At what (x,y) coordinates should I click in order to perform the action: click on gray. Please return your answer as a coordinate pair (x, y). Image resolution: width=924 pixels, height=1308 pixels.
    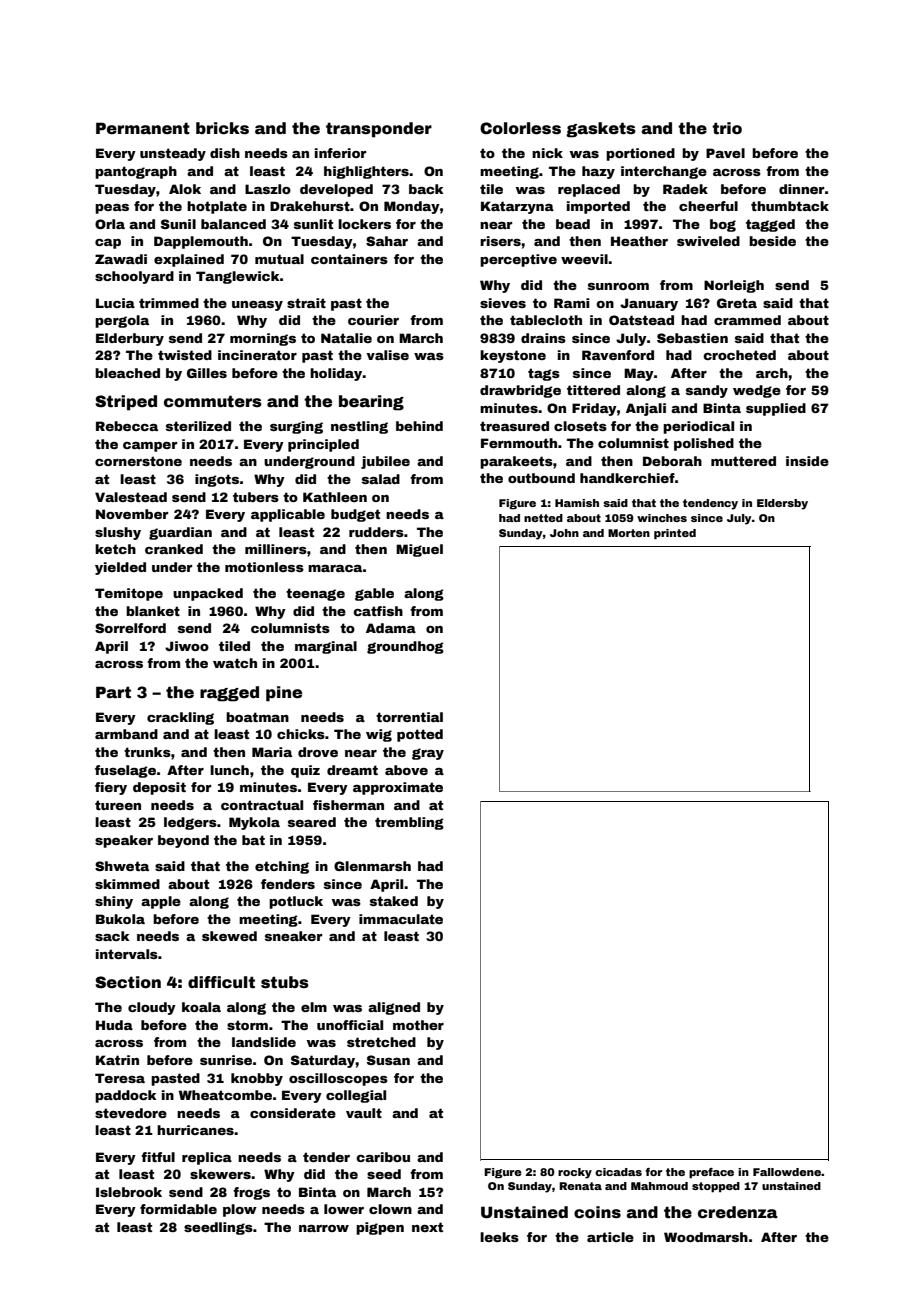
    Looking at the image, I should click on (428, 754).
